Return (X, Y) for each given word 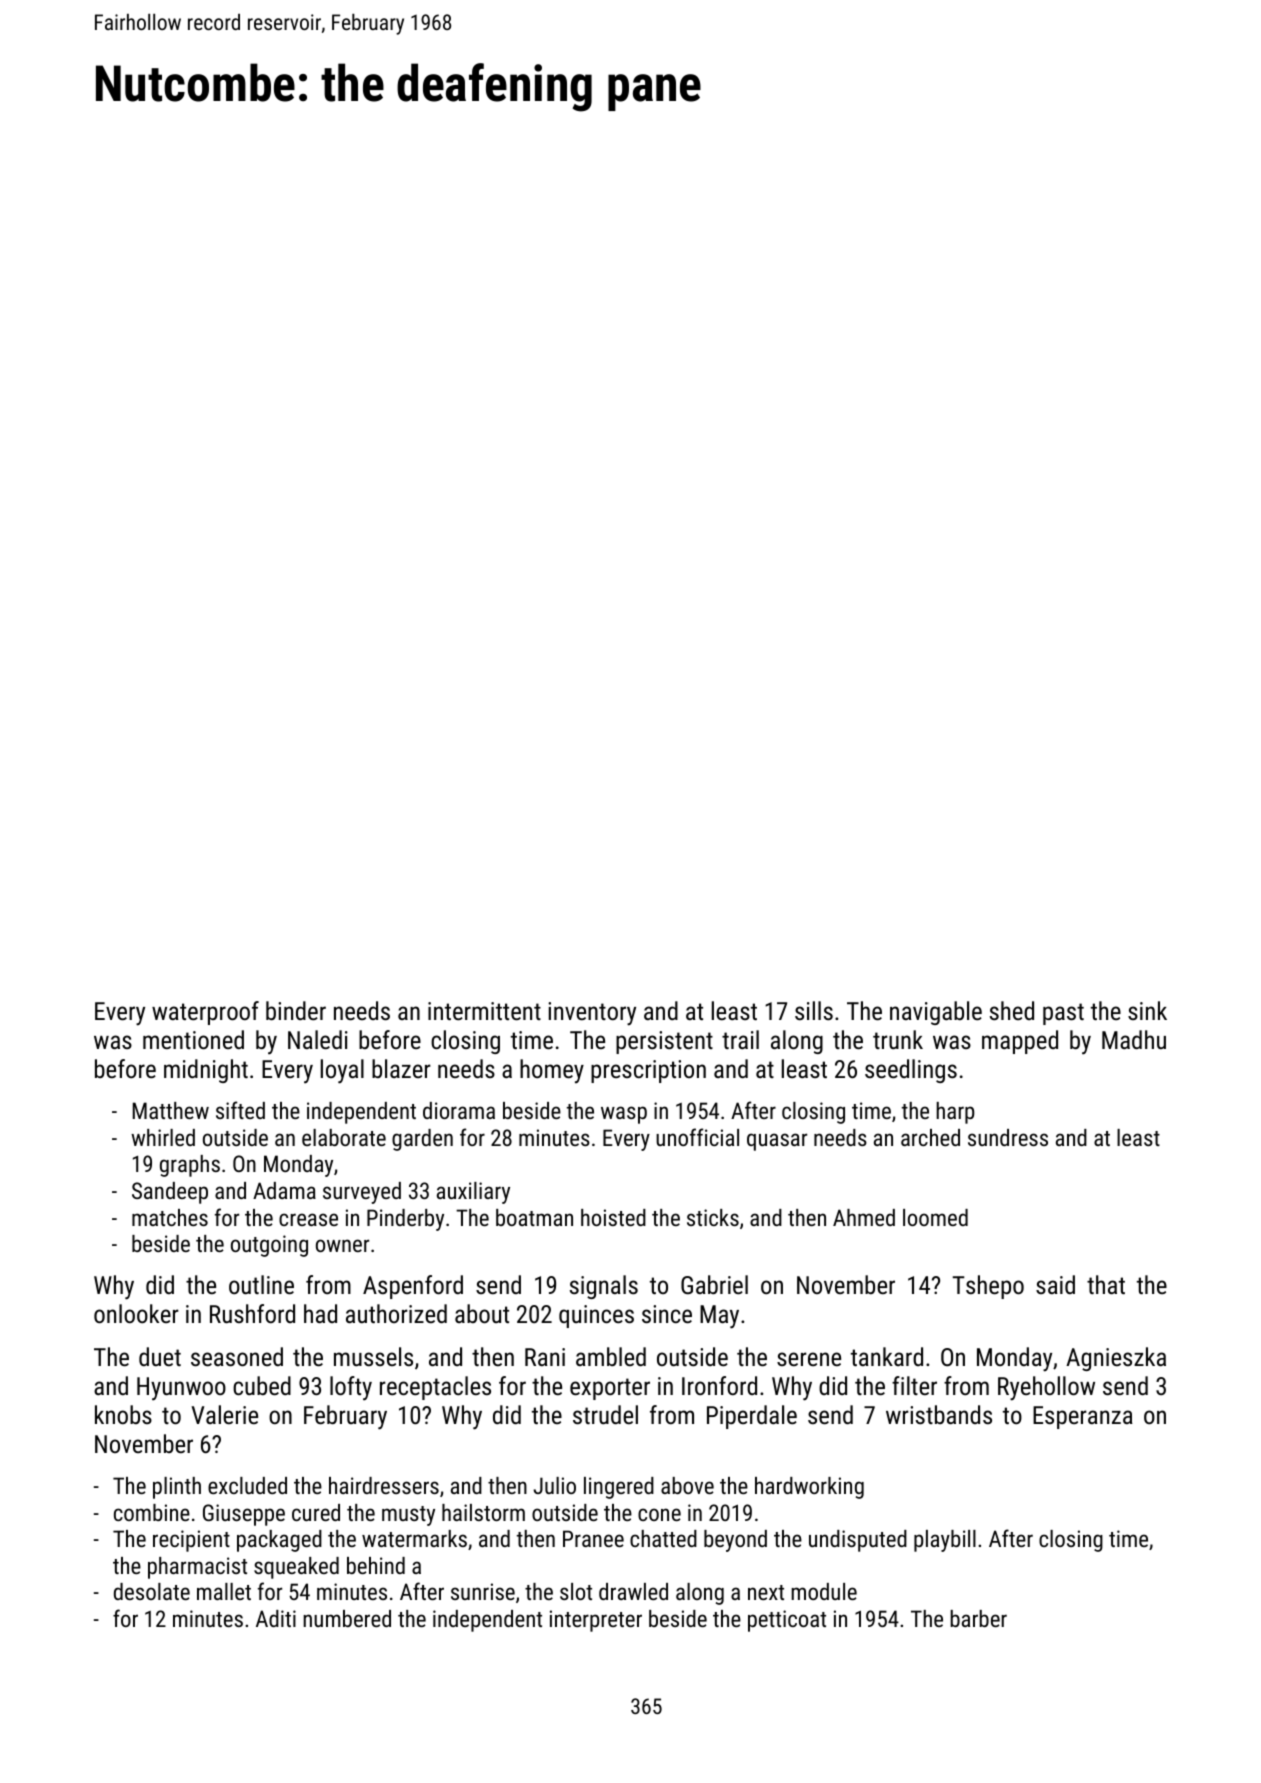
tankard (887, 1356)
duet (160, 1356)
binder (296, 1010)
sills (814, 1010)
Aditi (276, 1618)
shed (1012, 1010)
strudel (605, 1414)
